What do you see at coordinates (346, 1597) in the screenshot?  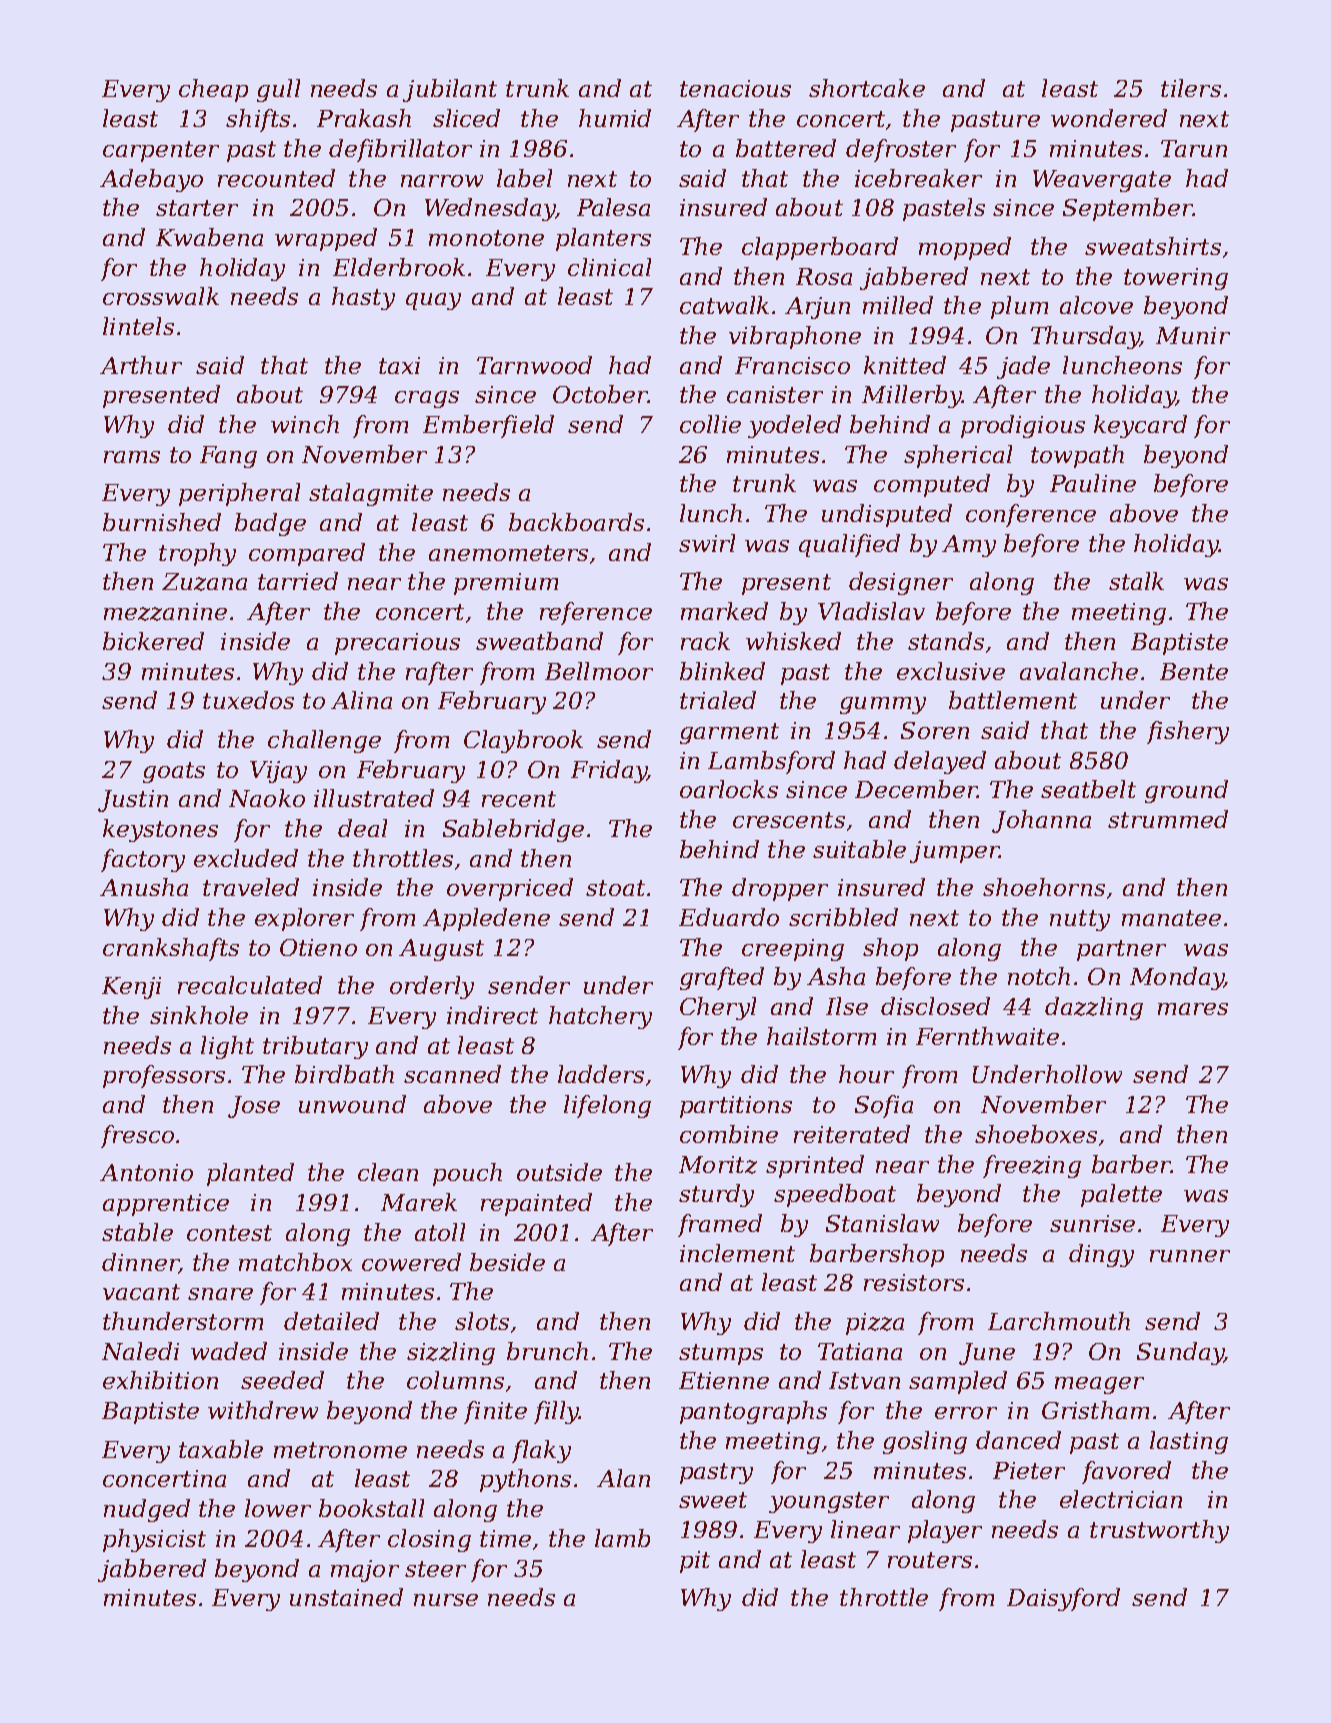 I see `unstained` at bounding box center [346, 1597].
